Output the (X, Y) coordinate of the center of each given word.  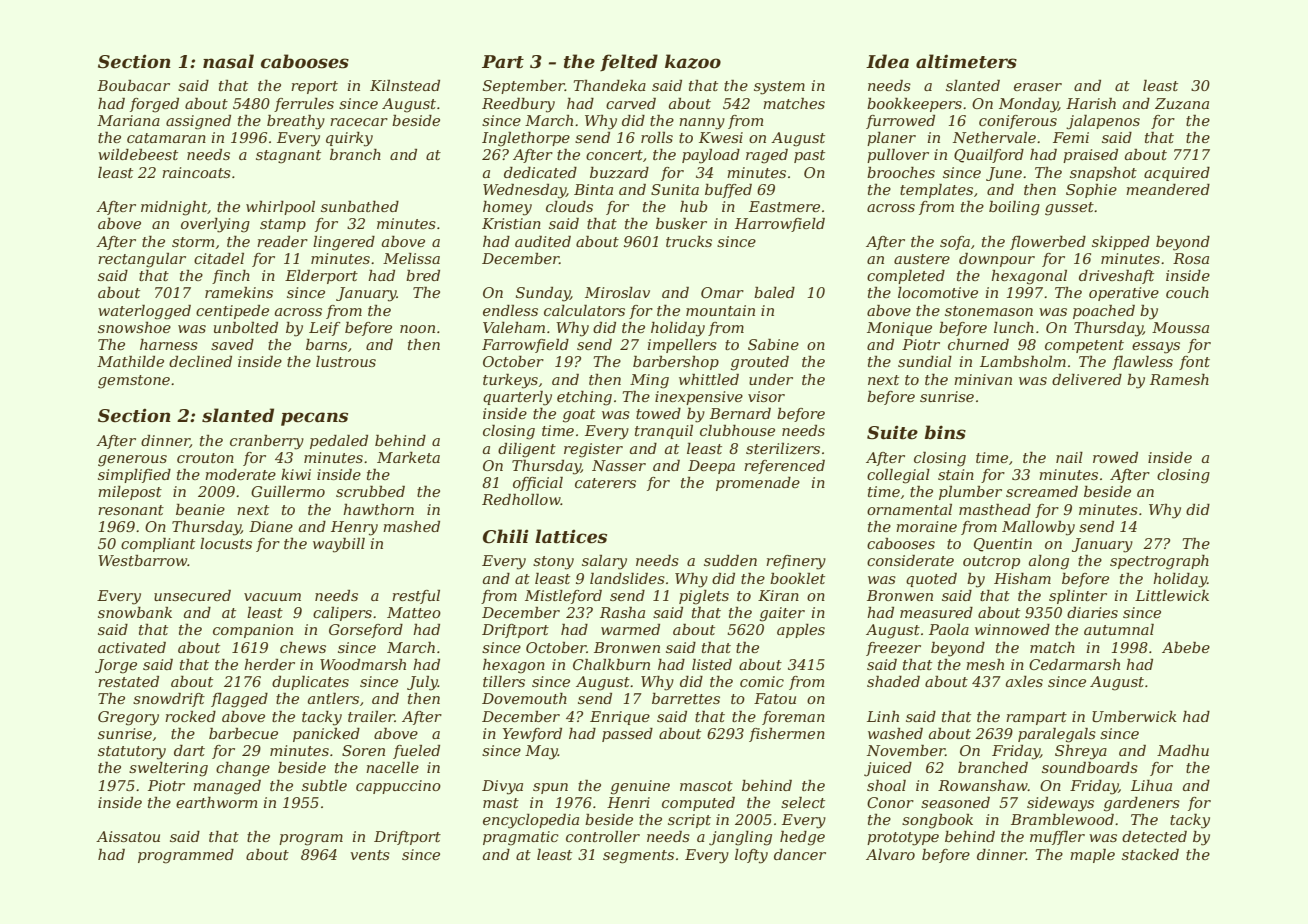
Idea (887, 61)
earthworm (216, 802)
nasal (228, 61)
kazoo (693, 61)
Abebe (1186, 647)
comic (762, 681)
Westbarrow (143, 560)
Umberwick (1134, 716)
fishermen (787, 735)
